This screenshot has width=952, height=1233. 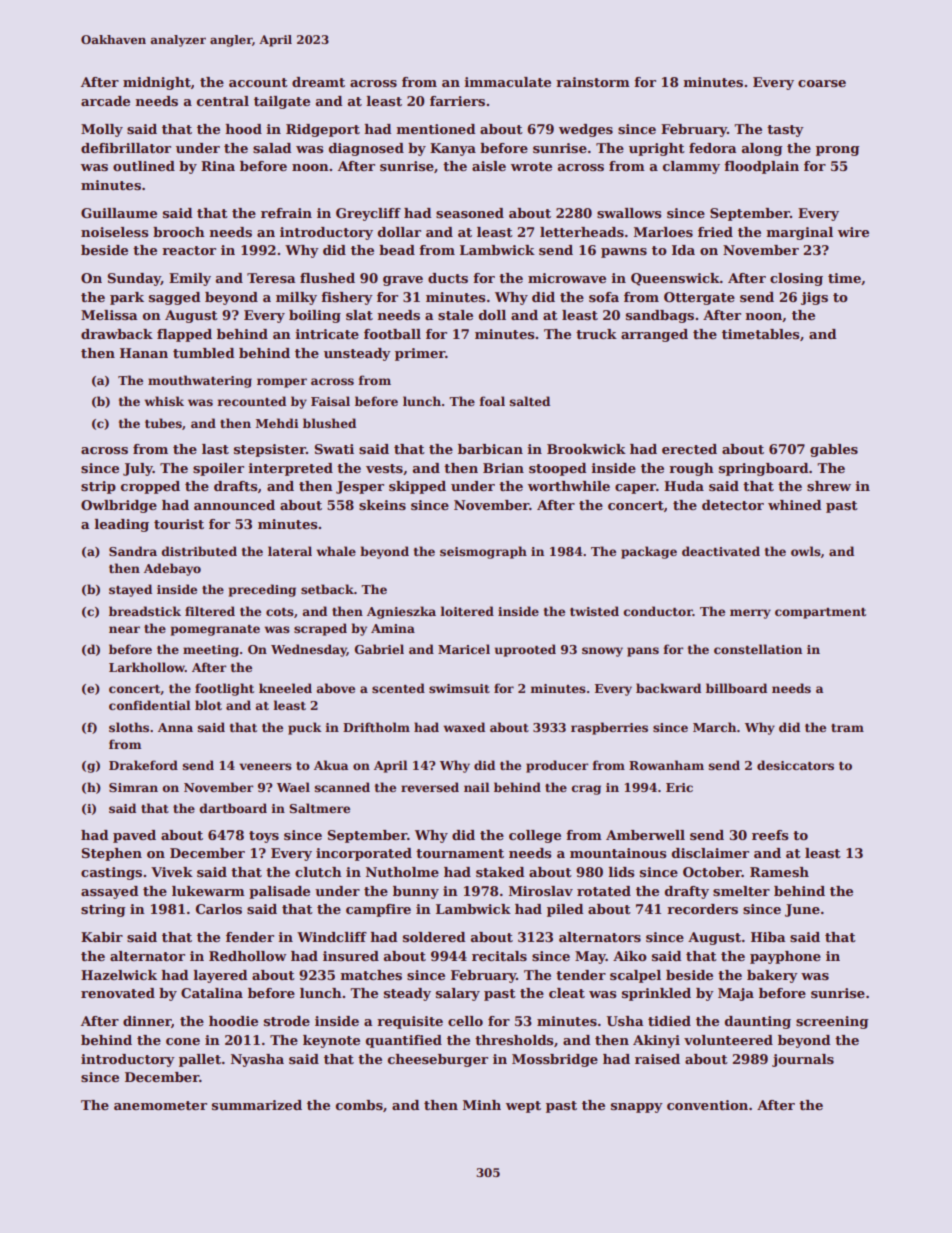 What do you see at coordinates (393, 628) in the screenshot?
I see `Amina` at bounding box center [393, 628].
